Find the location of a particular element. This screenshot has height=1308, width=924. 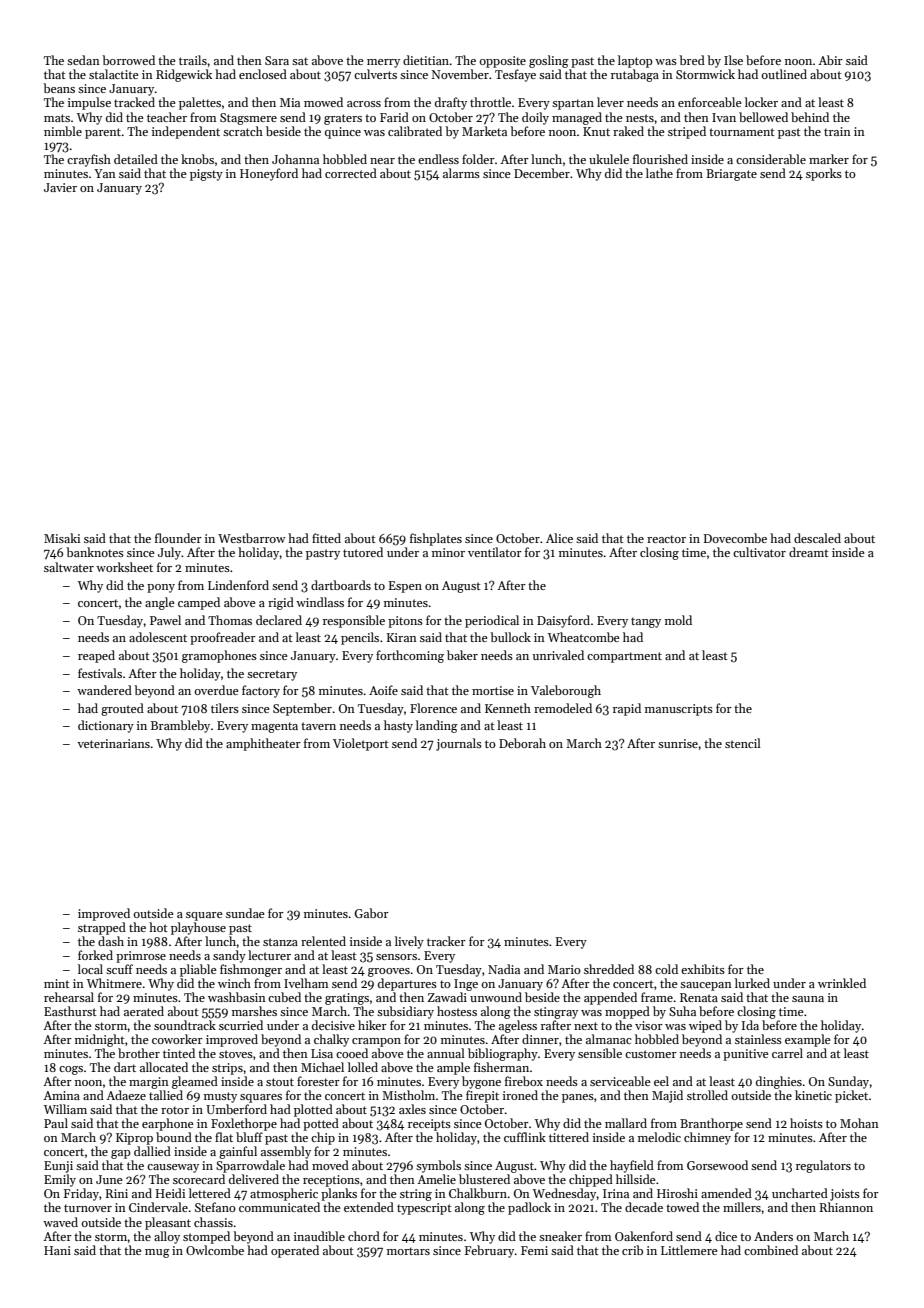

Gabor is located at coordinates (372, 913).
